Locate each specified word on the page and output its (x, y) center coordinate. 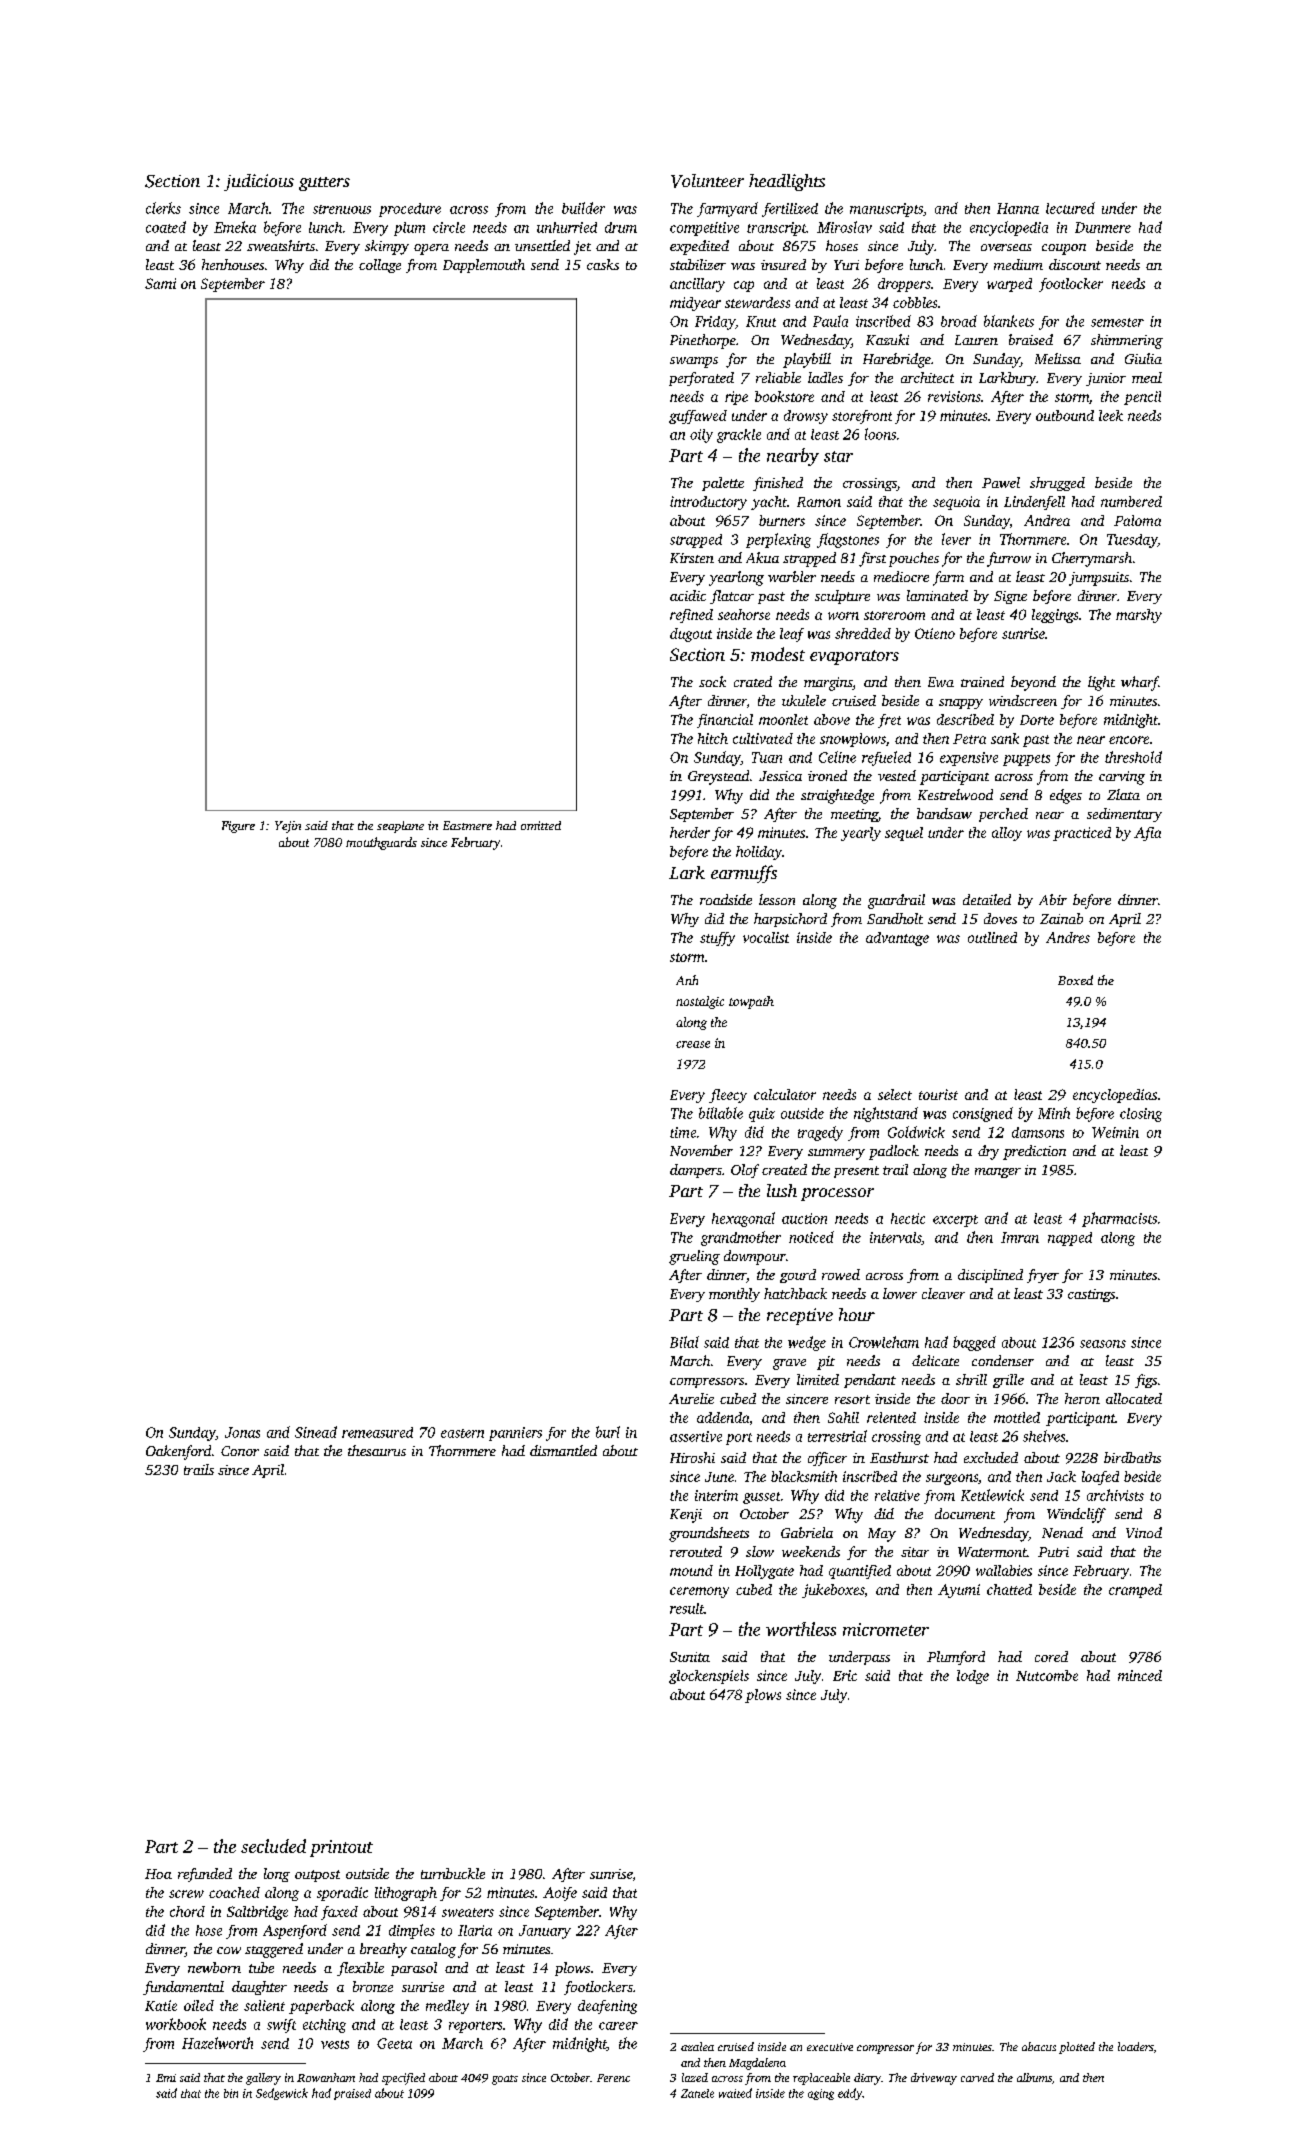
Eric (845, 1675)
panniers (515, 1434)
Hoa (158, 1874)
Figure (238, 827)
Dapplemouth (484, 266)
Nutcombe (1047, 1675)
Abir (1053, 899)
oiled (199, 2005)
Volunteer (707, 181)
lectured (1070, 208)
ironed (827, 775)
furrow (1009, 559)
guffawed (698, 417)
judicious (259, 182)
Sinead (316, 1432)
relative (897, 1495)
